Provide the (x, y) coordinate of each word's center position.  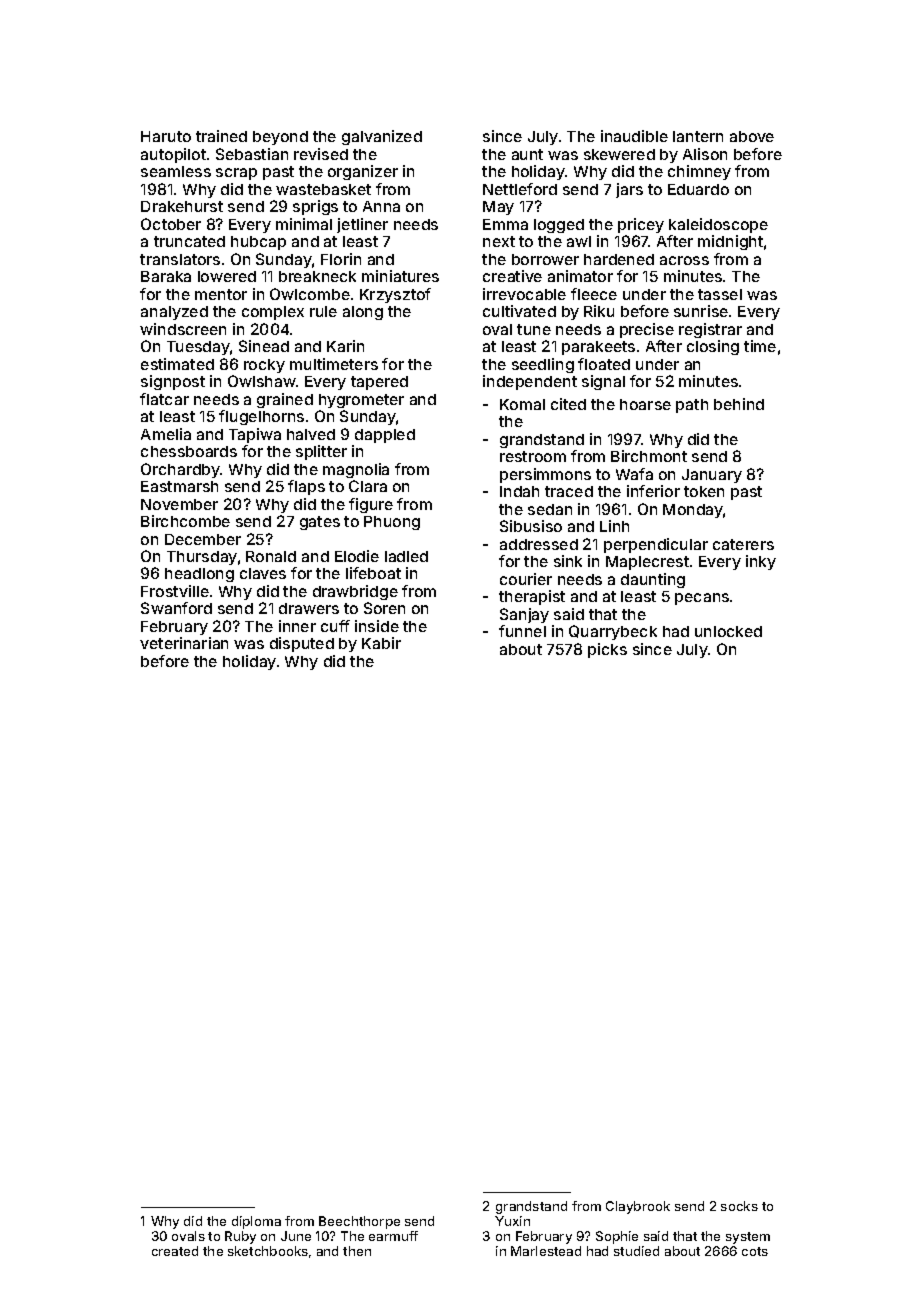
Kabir (381, 643)
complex (273, 313)
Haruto (166, 136)
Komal (522, 404)
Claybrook (638, 1207)
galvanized (382, 137)
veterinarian (184, 643)
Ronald (271, 556)
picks (607, 650)
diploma (256, 1222)
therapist (532, 597)
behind (739, 404)
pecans (702, 599)
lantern (698, 136)
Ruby (240, 1237)
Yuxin (512, 1221)
